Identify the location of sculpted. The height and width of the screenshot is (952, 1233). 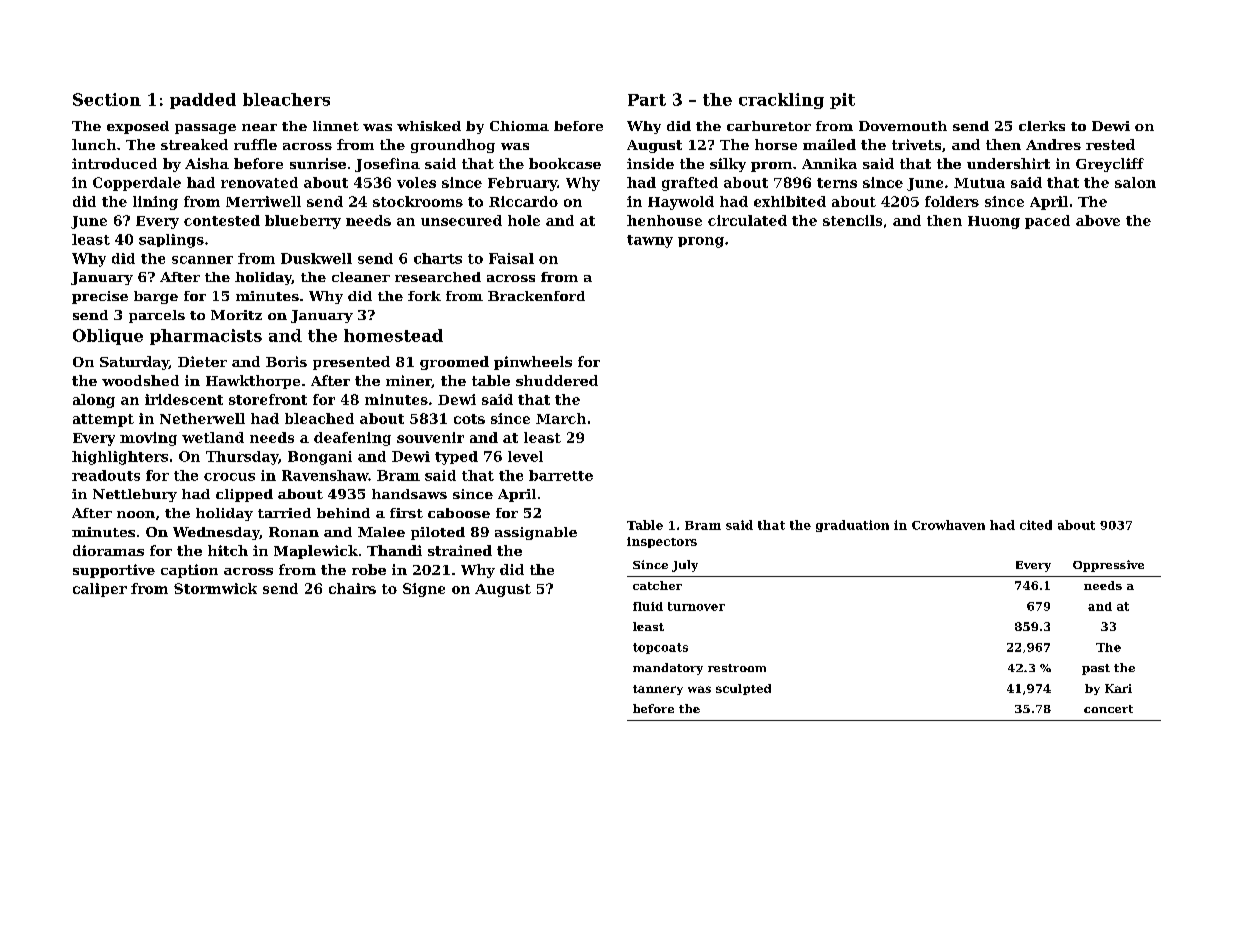
(743, 689).
